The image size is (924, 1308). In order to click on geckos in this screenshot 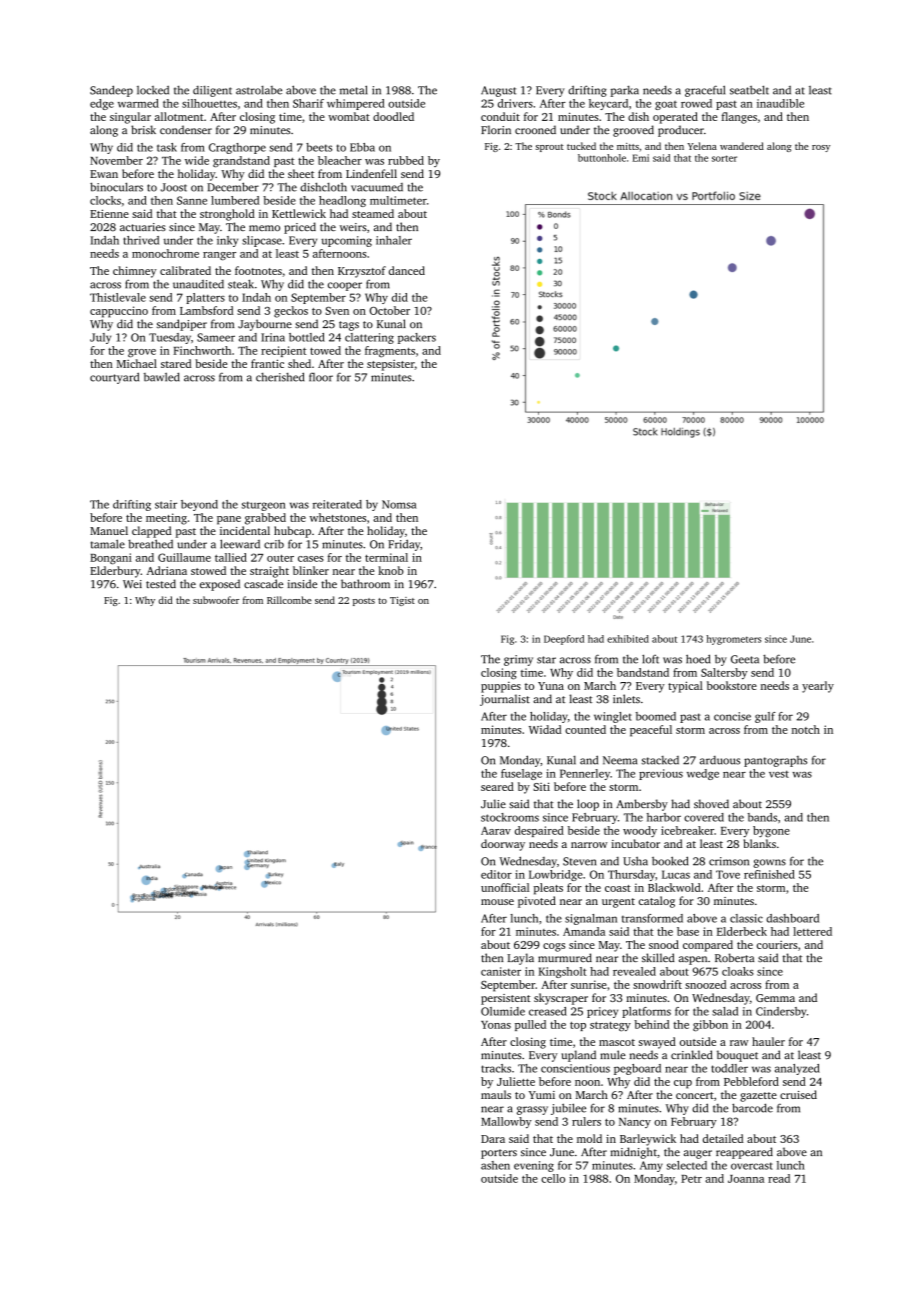, I will do `click(291, 312)`.
